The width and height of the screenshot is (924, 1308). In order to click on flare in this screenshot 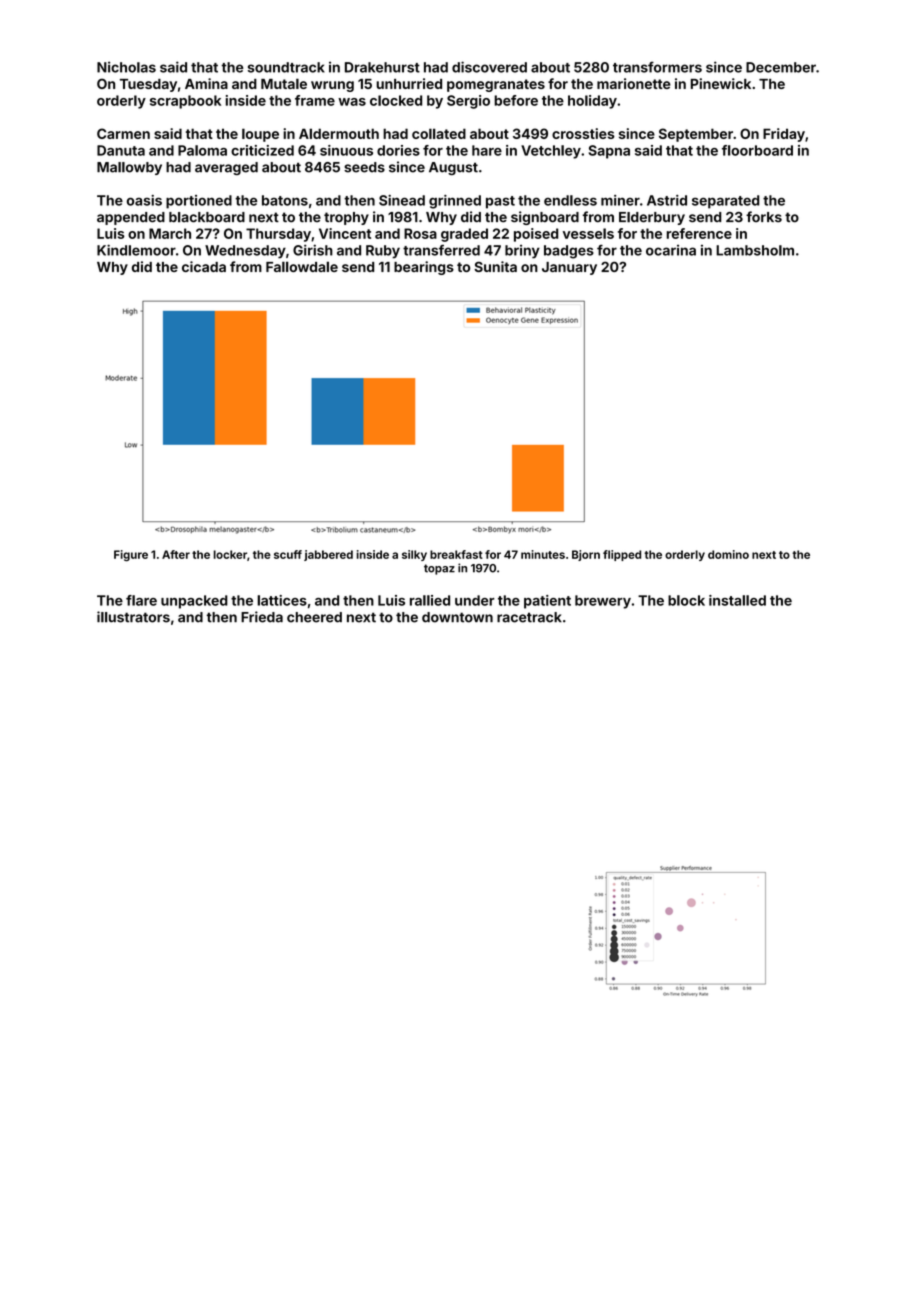, I will do `click(141, 600)`.
